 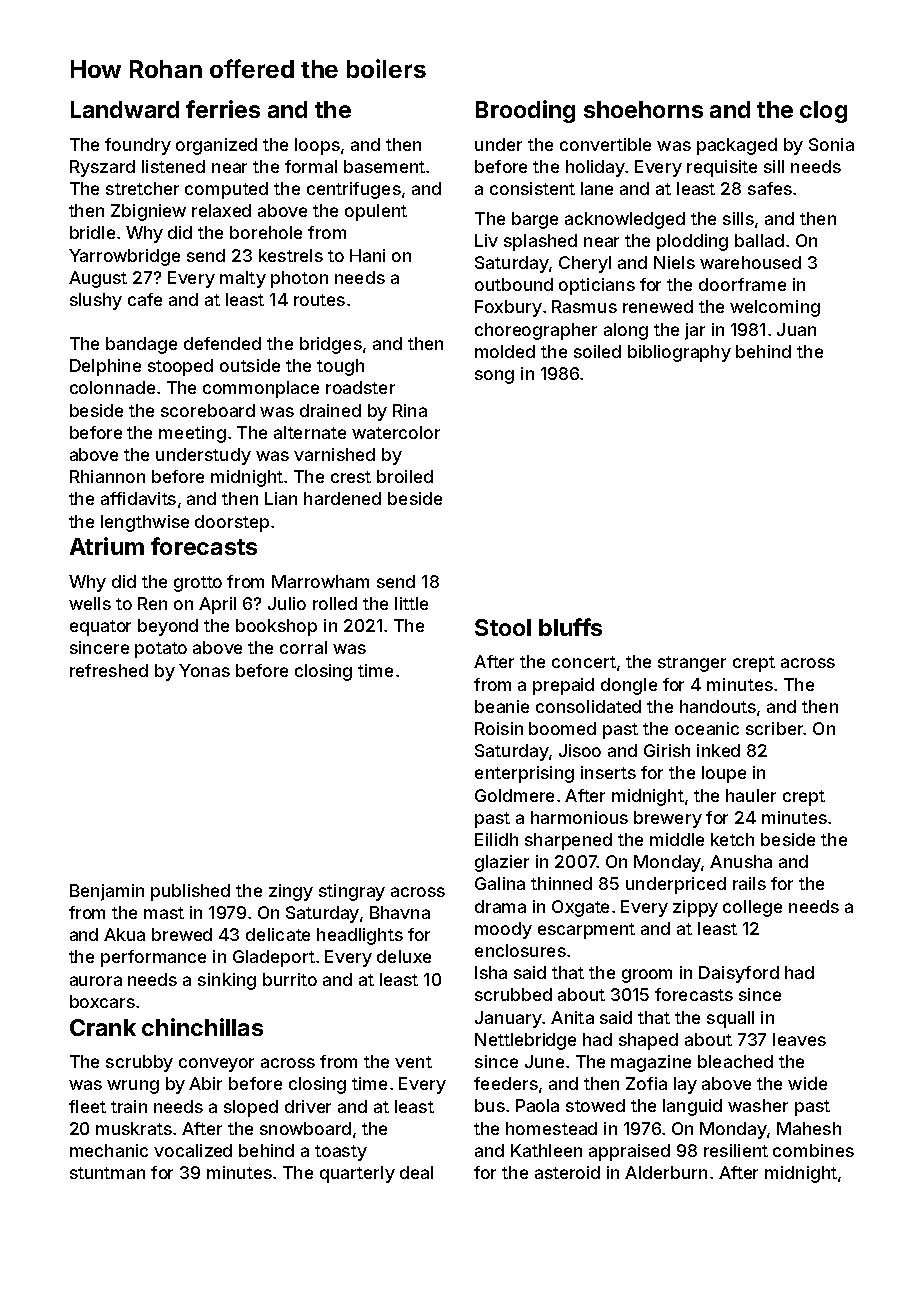 I want to click on Alderburn, so click(x=666, y=1172).
